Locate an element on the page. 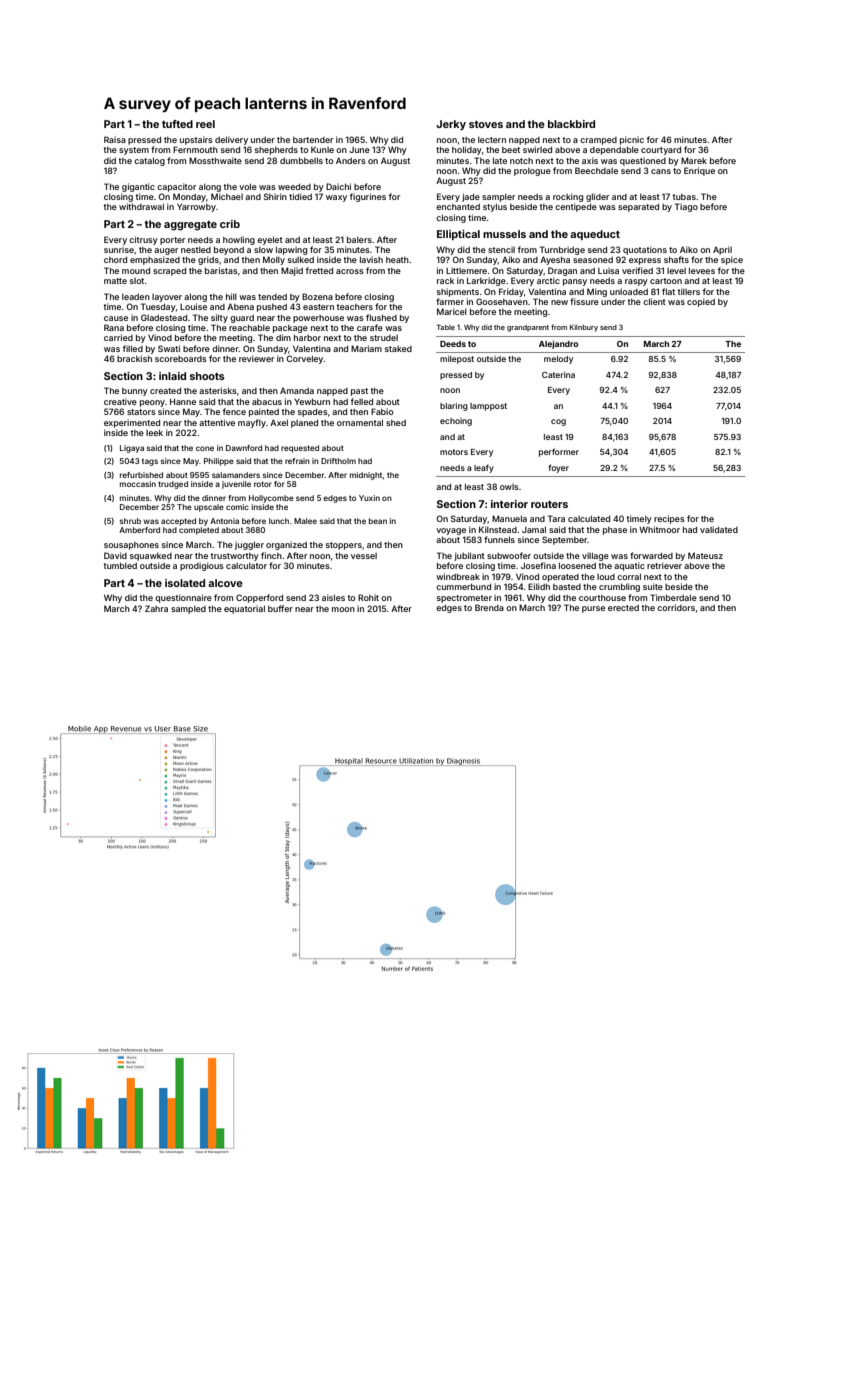 This document has height=1400, width=849. lamppost is located at coordinates (488, 407).
